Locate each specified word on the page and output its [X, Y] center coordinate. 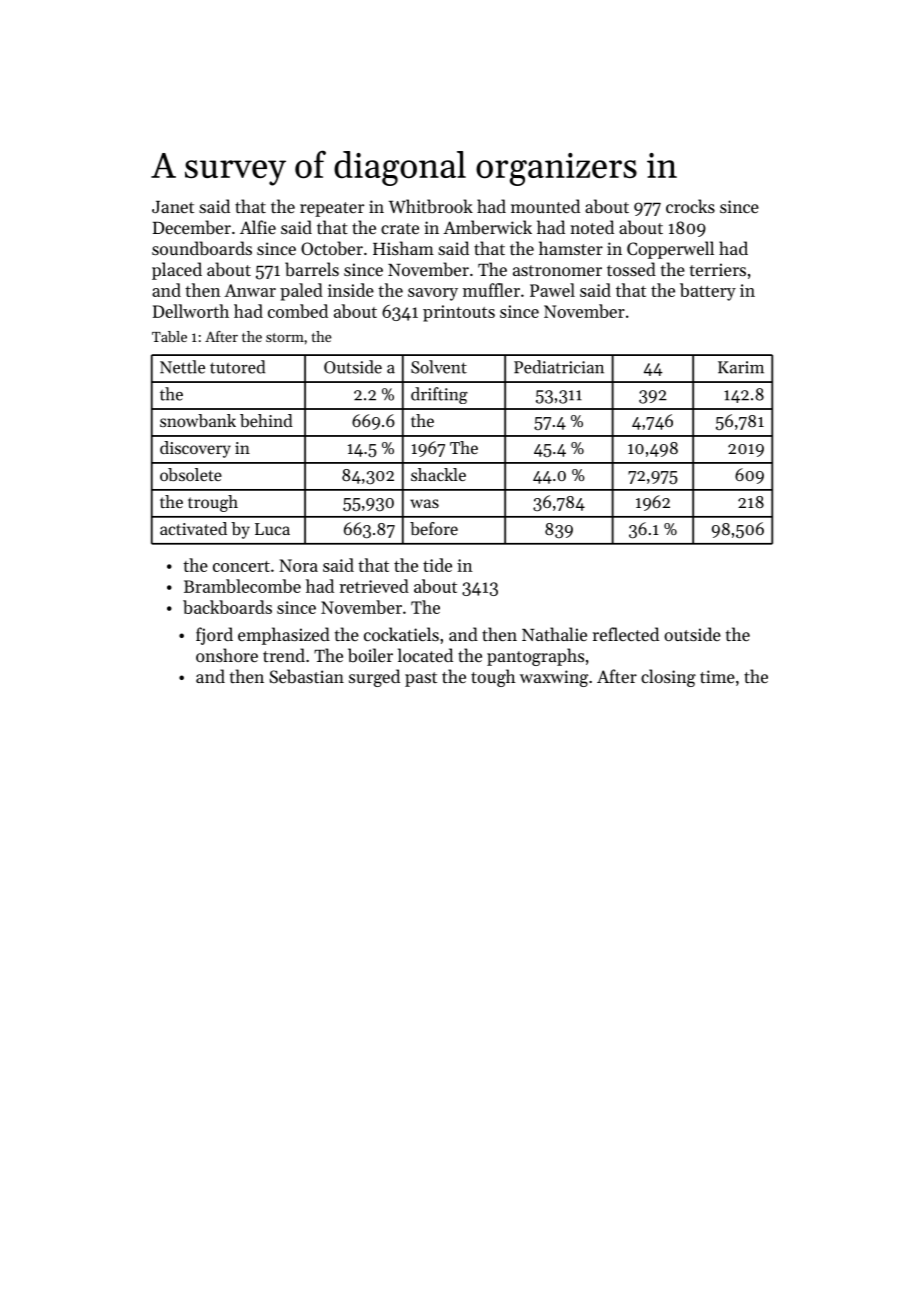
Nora [298, 565]
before [434, 528]
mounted [545, 206]
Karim [741, 367]
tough [493, 678]
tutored [237, 367]
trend [284, 655]
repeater [332, 209]
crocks [690, 206]
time [717, 676]
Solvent [439, 367]
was [424, 503]
